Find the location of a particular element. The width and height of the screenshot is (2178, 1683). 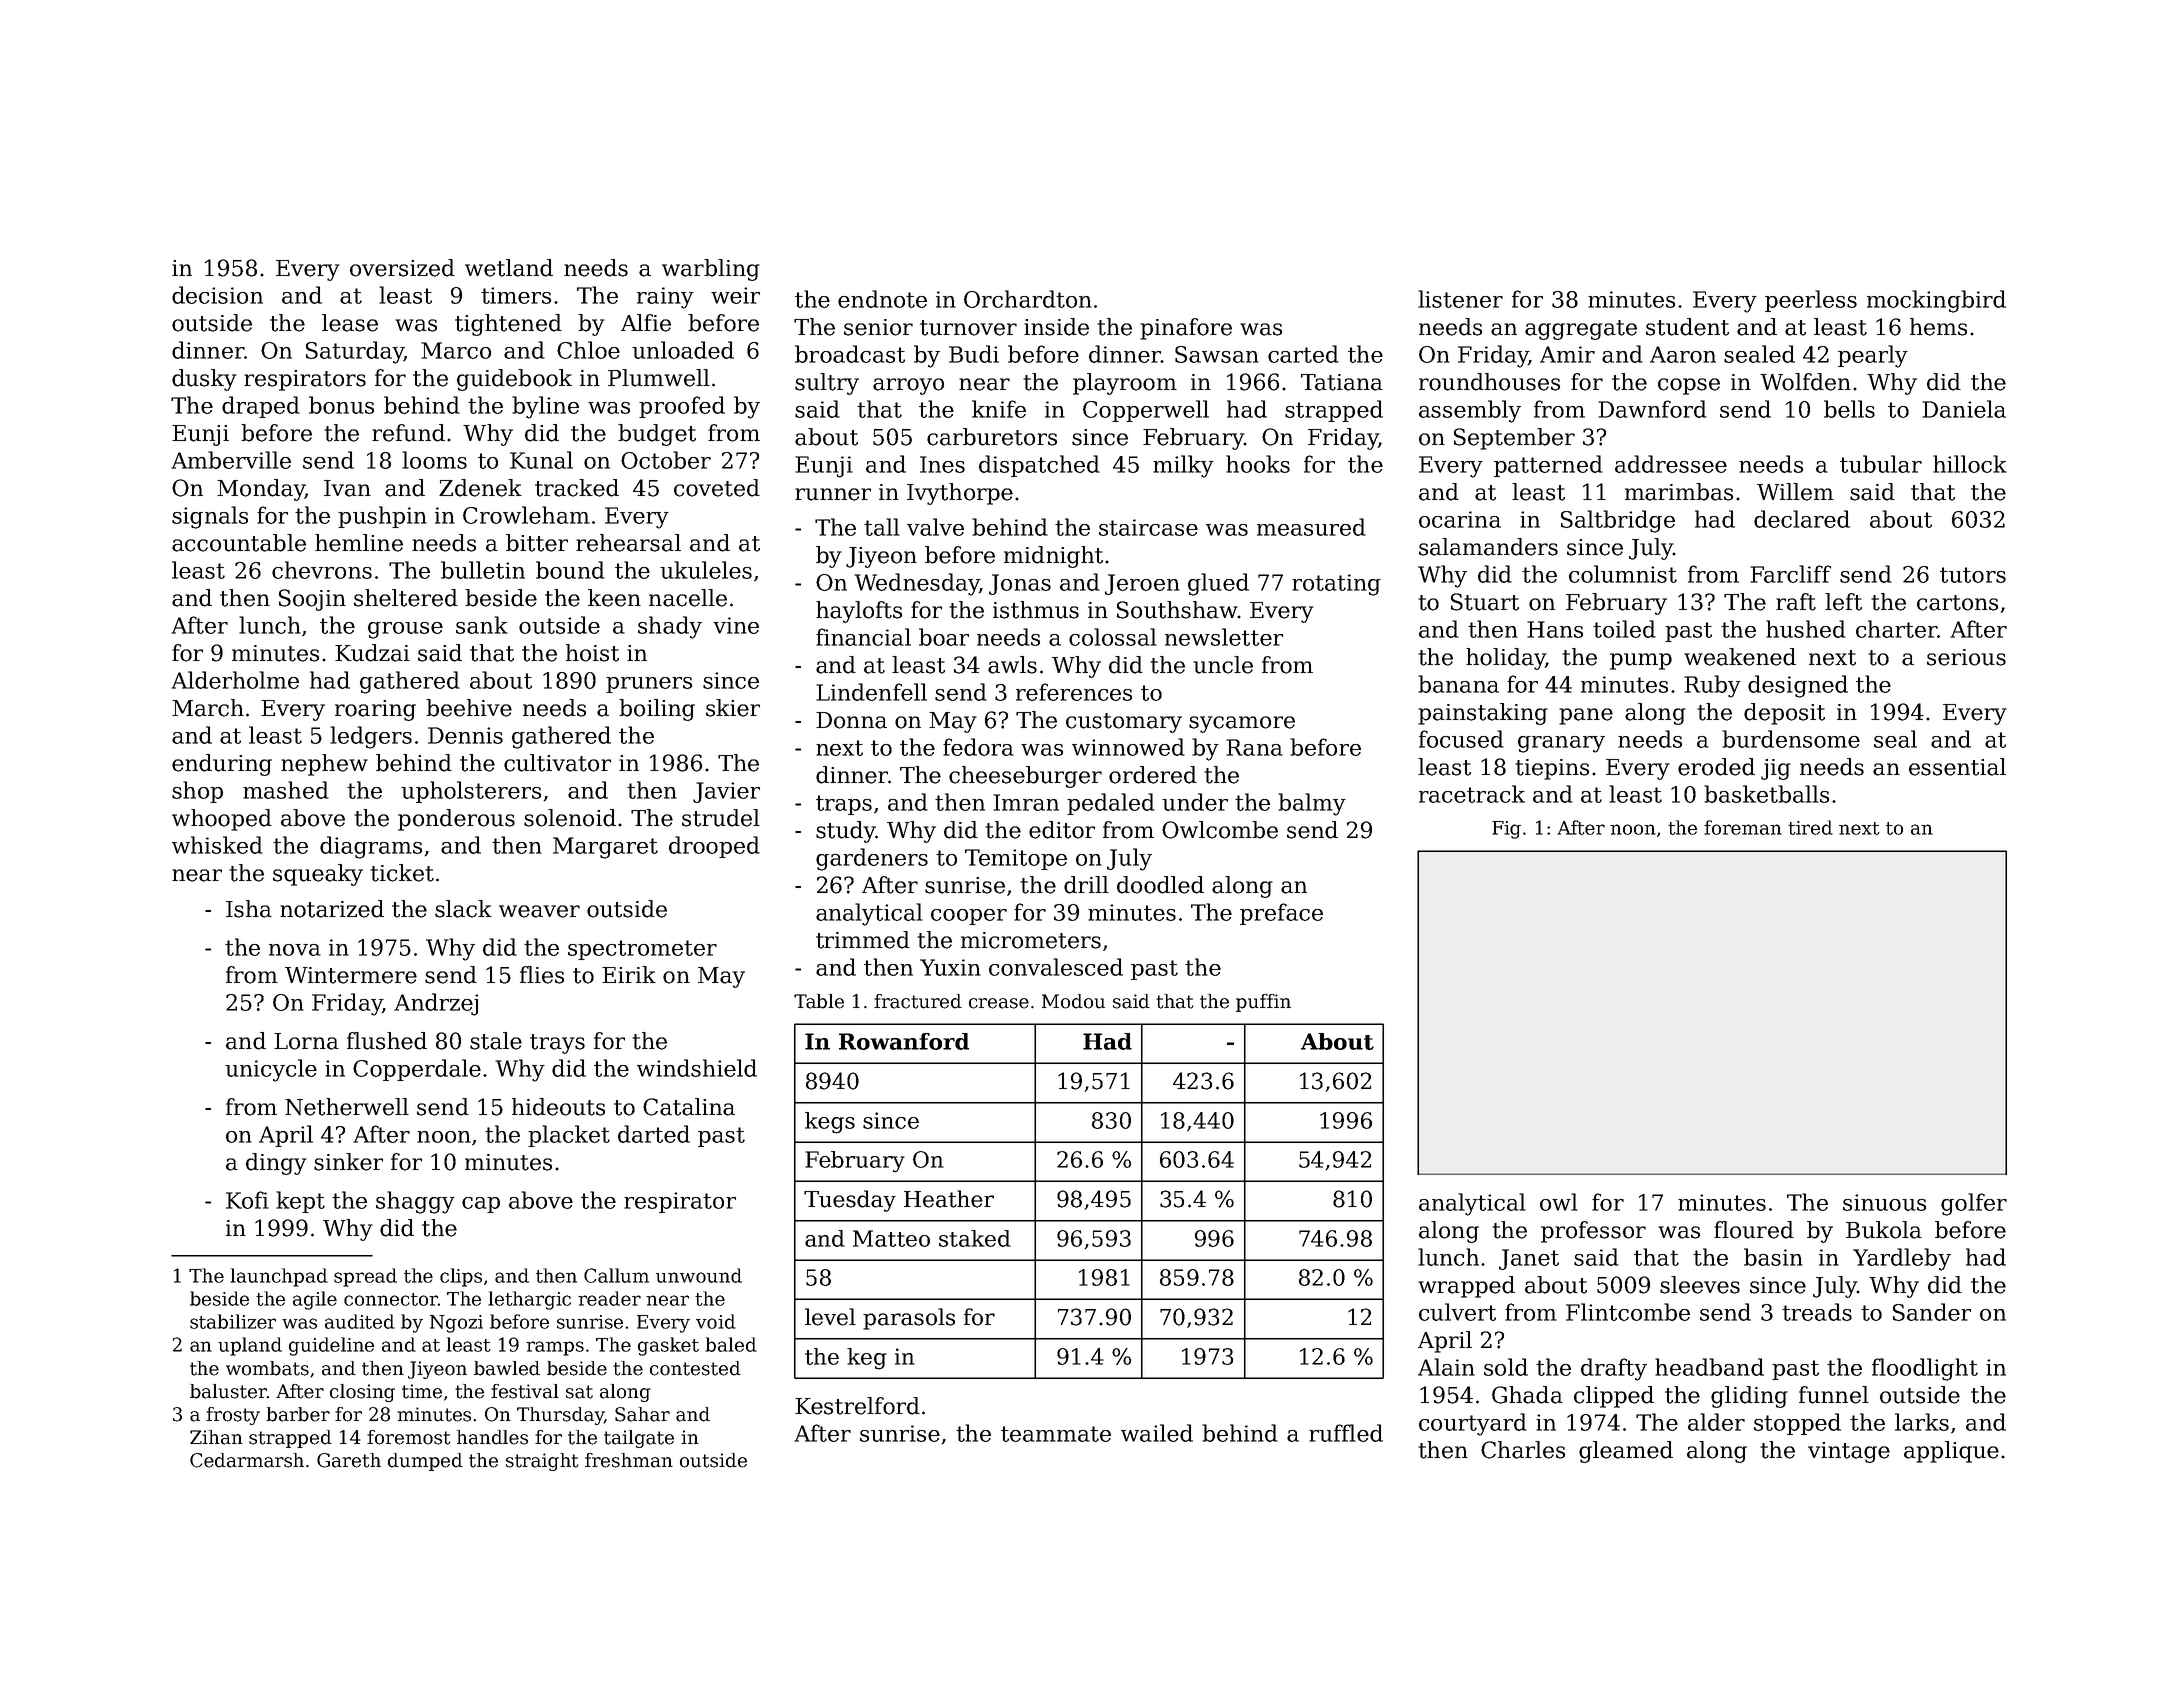

senior is located at coordinates (878, 327).
